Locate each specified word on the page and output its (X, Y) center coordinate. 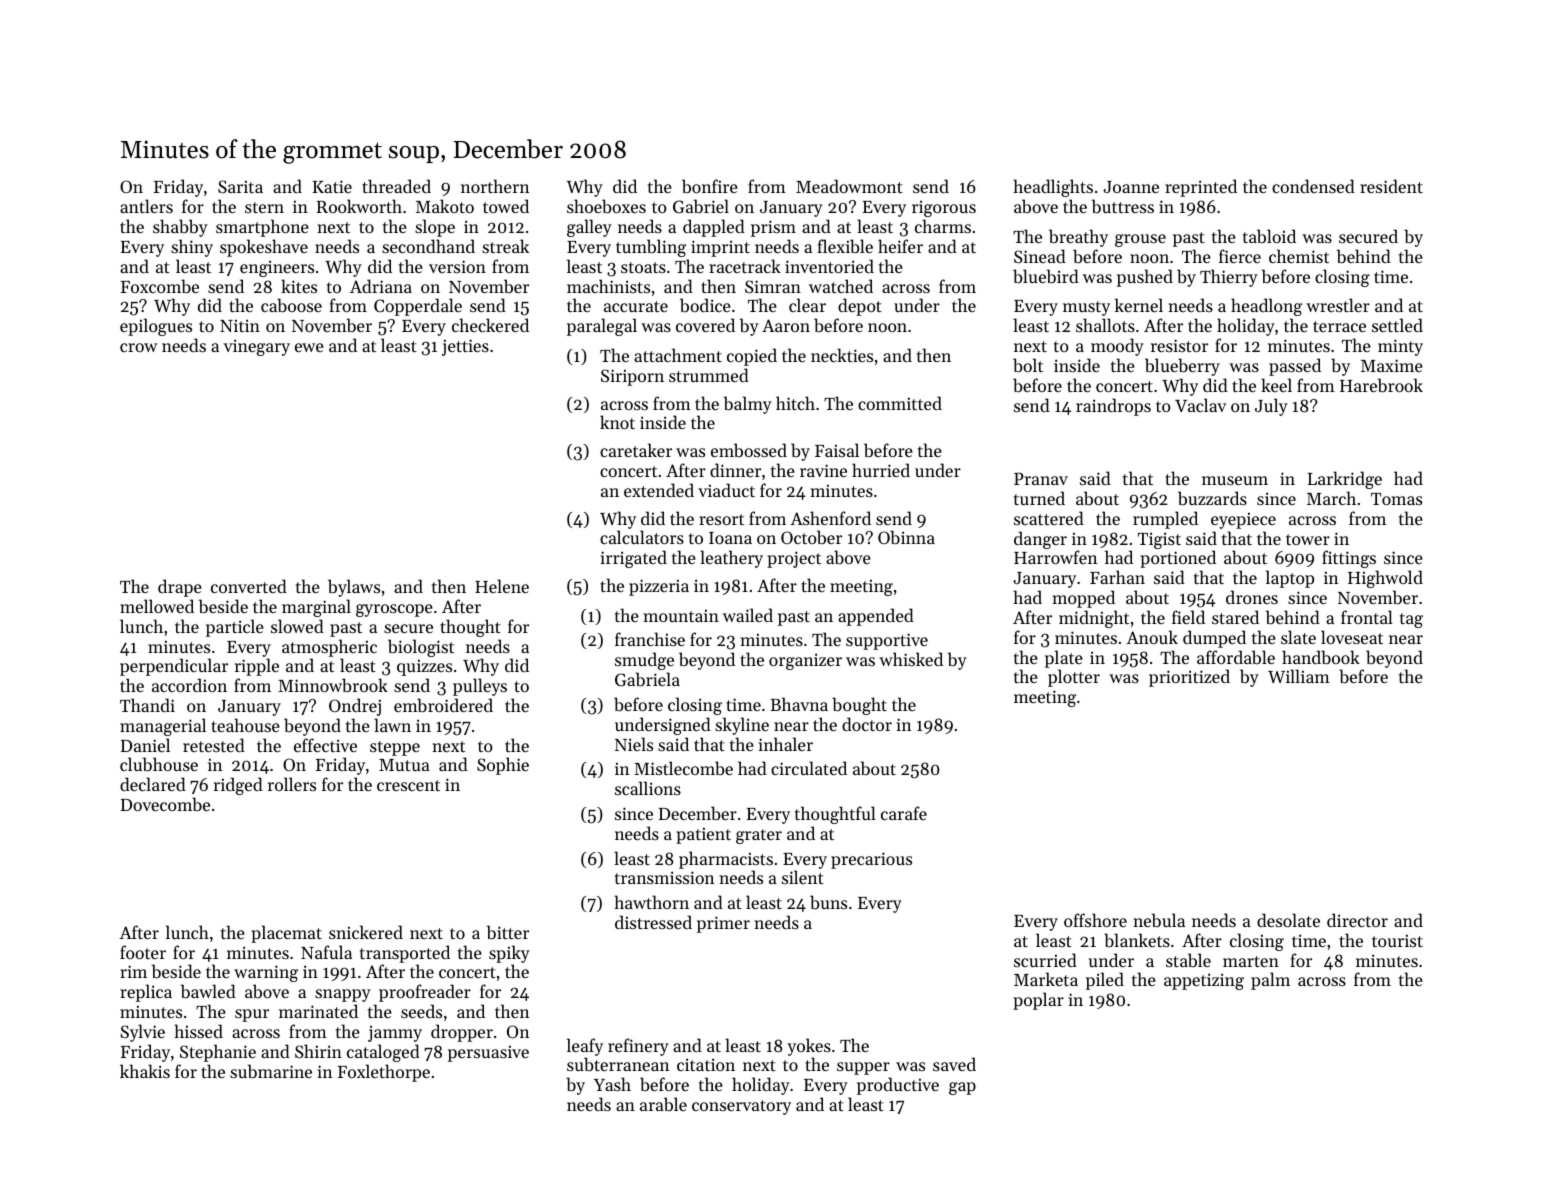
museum (1235, 480)
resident (1391, 186)
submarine (271, 1071)
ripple (257, 667)
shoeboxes (606, 206)
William (1299, 676)
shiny (192, 248)
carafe (904, 813)
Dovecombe (165, 804)
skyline (742, 726)
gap (962, 1088)
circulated (809, 768)
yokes (809, 1047)
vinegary (257, 347)
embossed (749, 450)
